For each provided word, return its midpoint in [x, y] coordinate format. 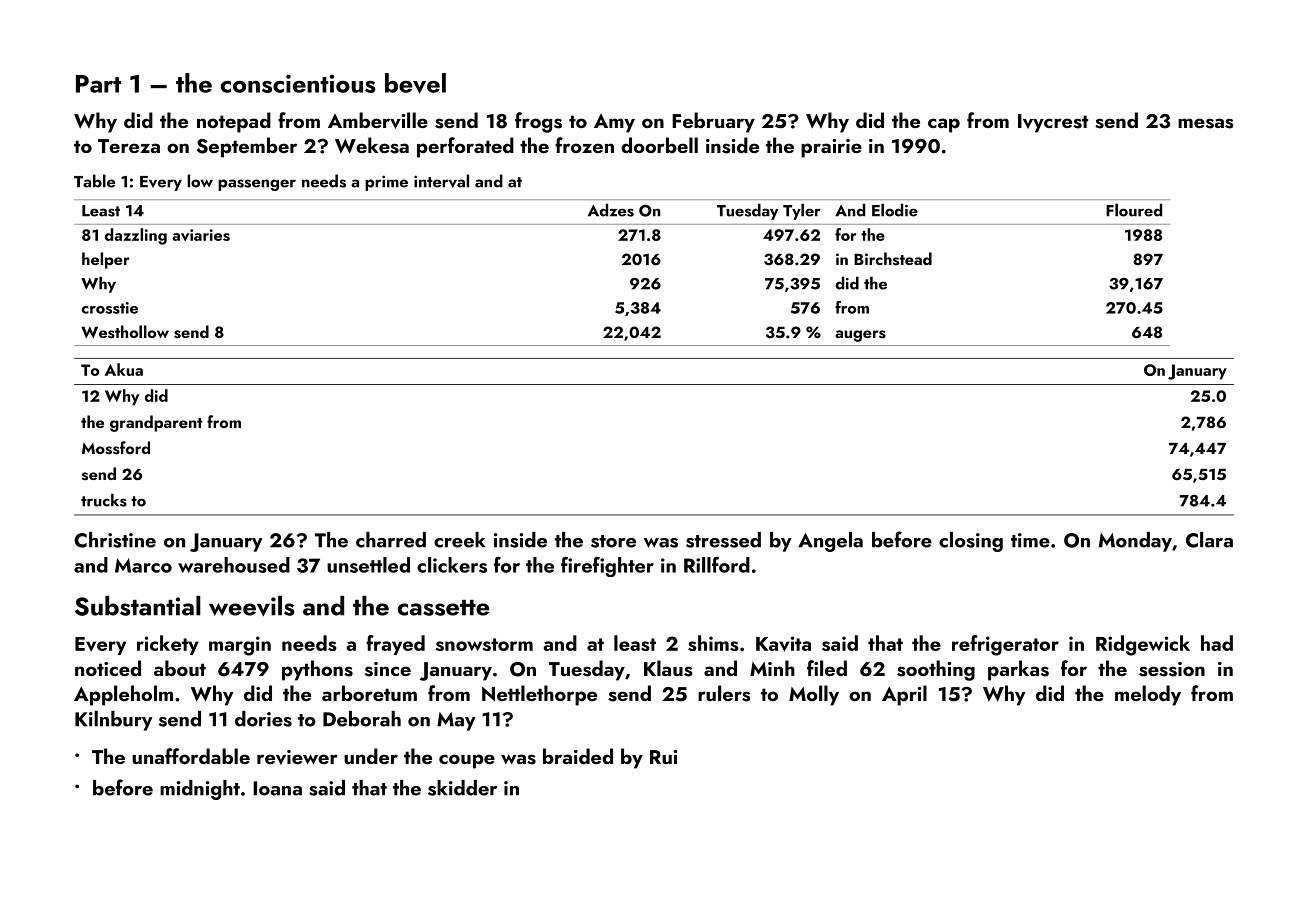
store [613, 541]
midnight [200, 790]
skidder [462, 788]
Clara [1209, 540]
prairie [831, 148]
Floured [1134, 210]
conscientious [298, 83]
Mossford [116, 448]
